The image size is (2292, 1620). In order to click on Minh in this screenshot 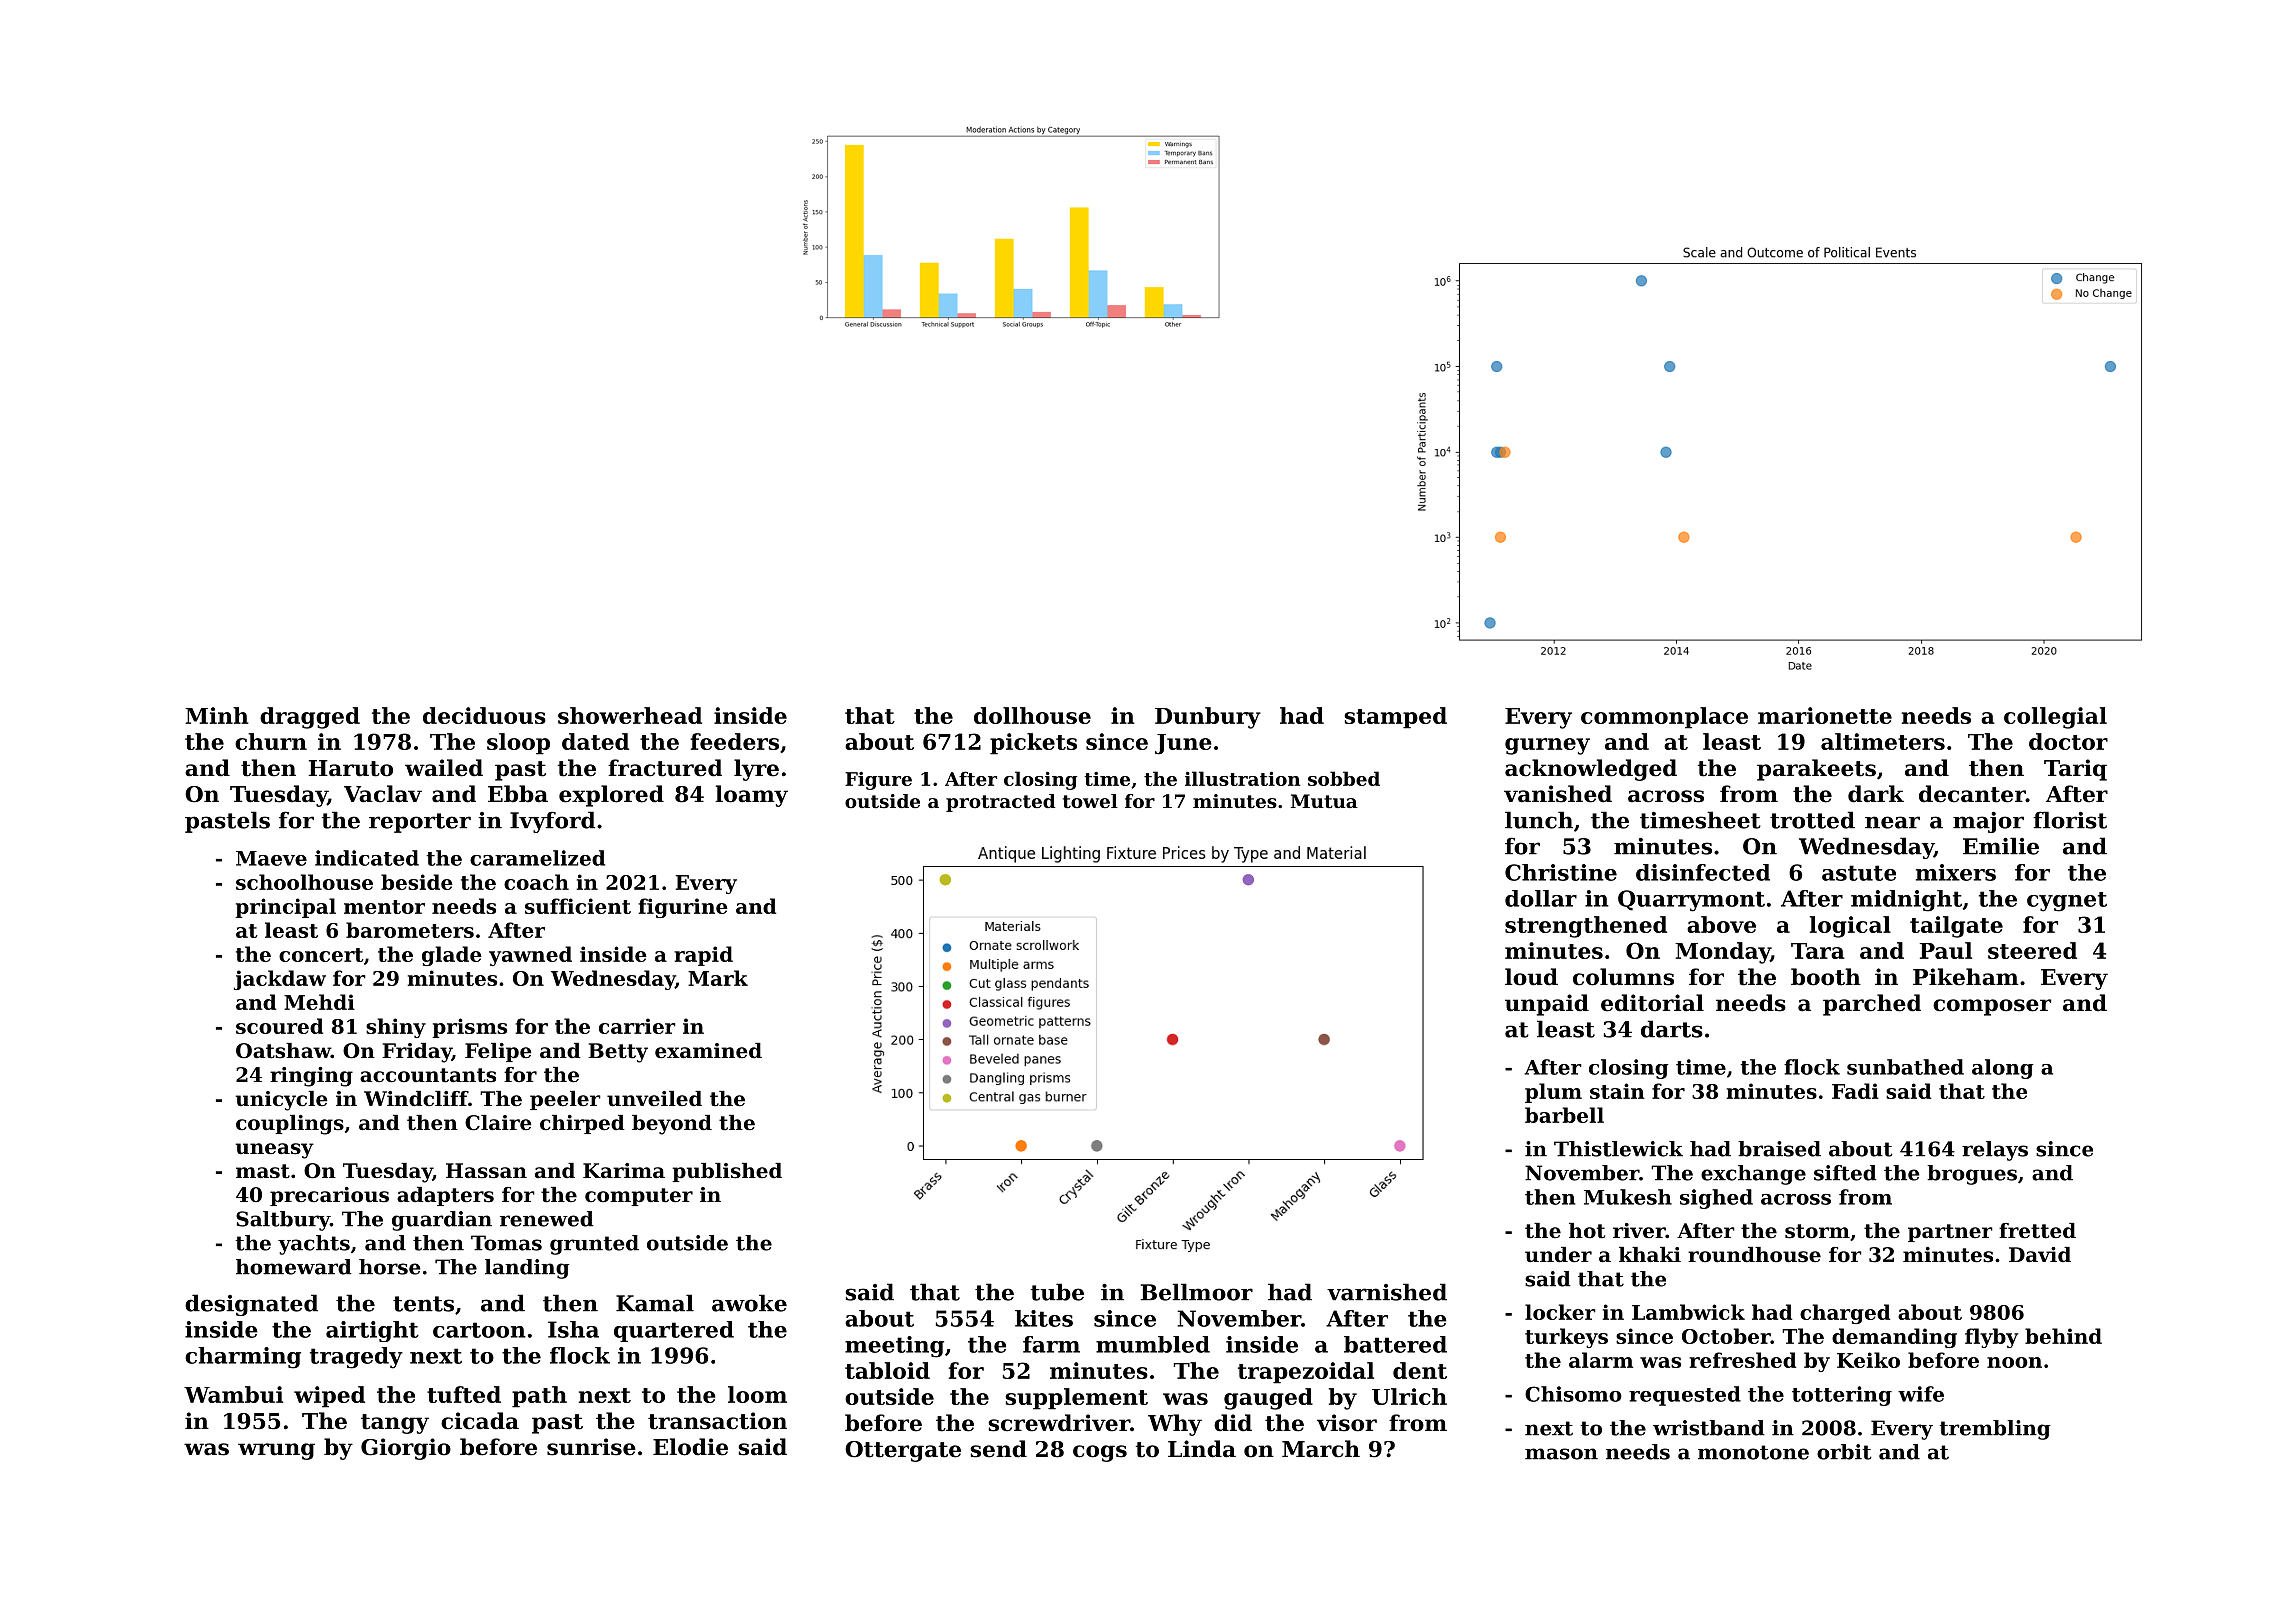, I will do `click(217, 715)`.
